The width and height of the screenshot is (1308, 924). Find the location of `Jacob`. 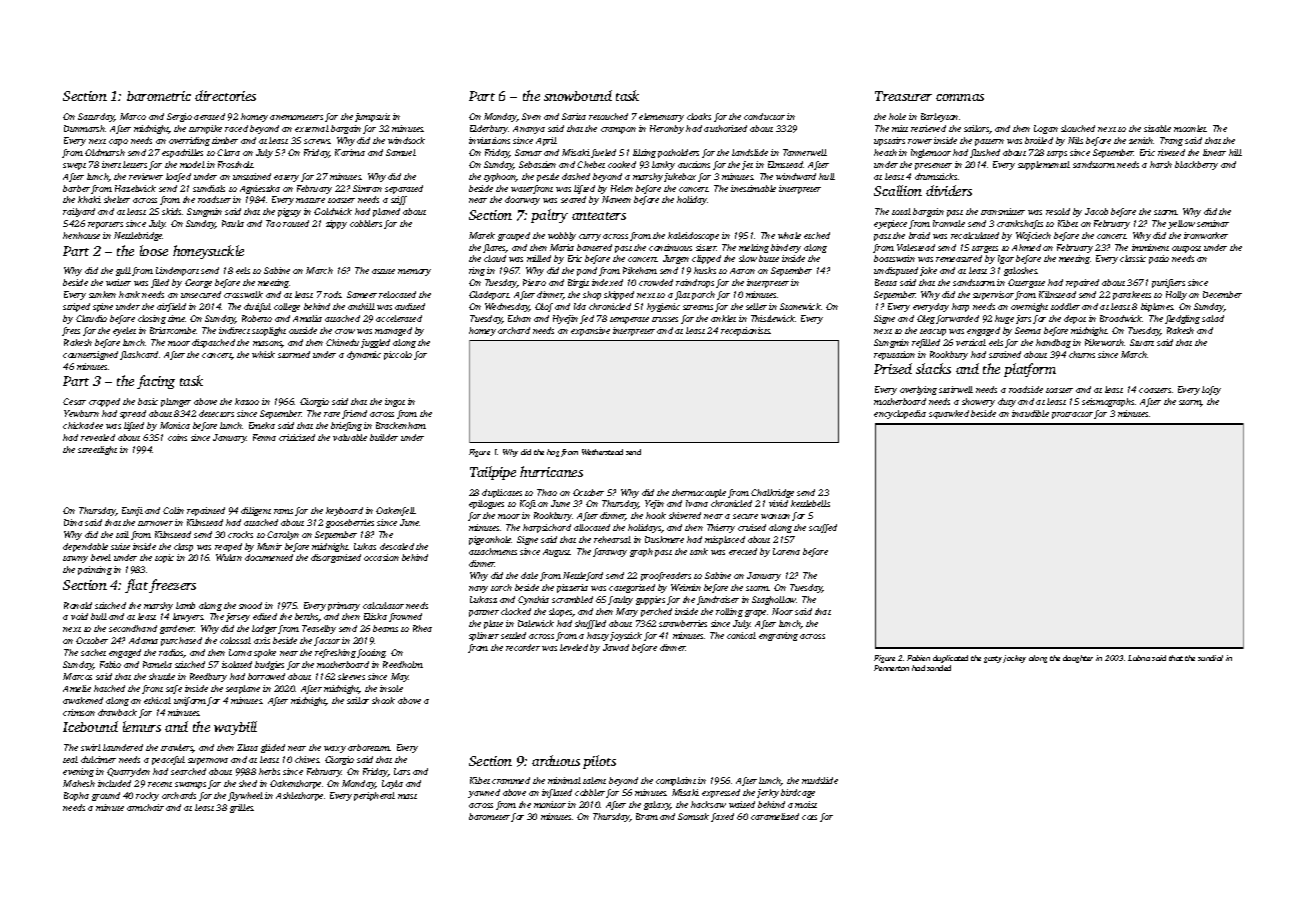

Jacob is located at coordinates (1096, 211).
